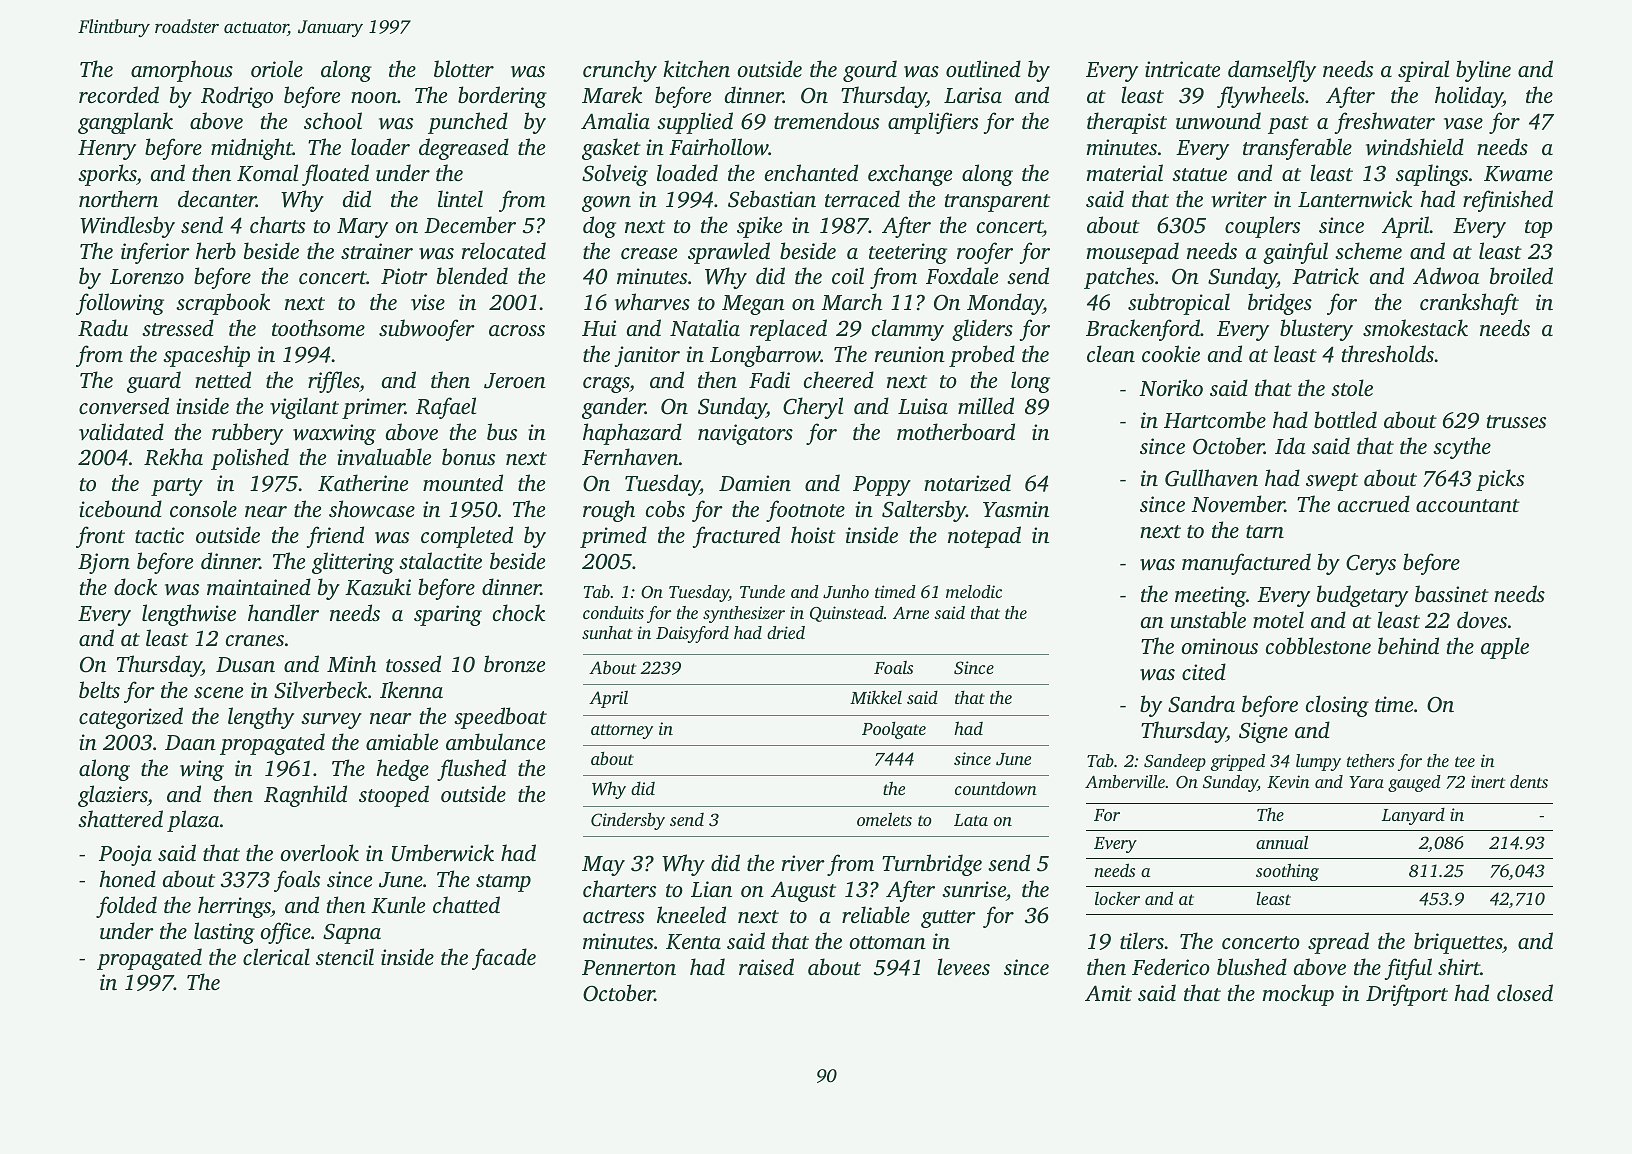 This screenshot has width=1632, height=1154. Describe the element at coordinates (277, 68) in the screenshot. I see `oriole` at that location.
